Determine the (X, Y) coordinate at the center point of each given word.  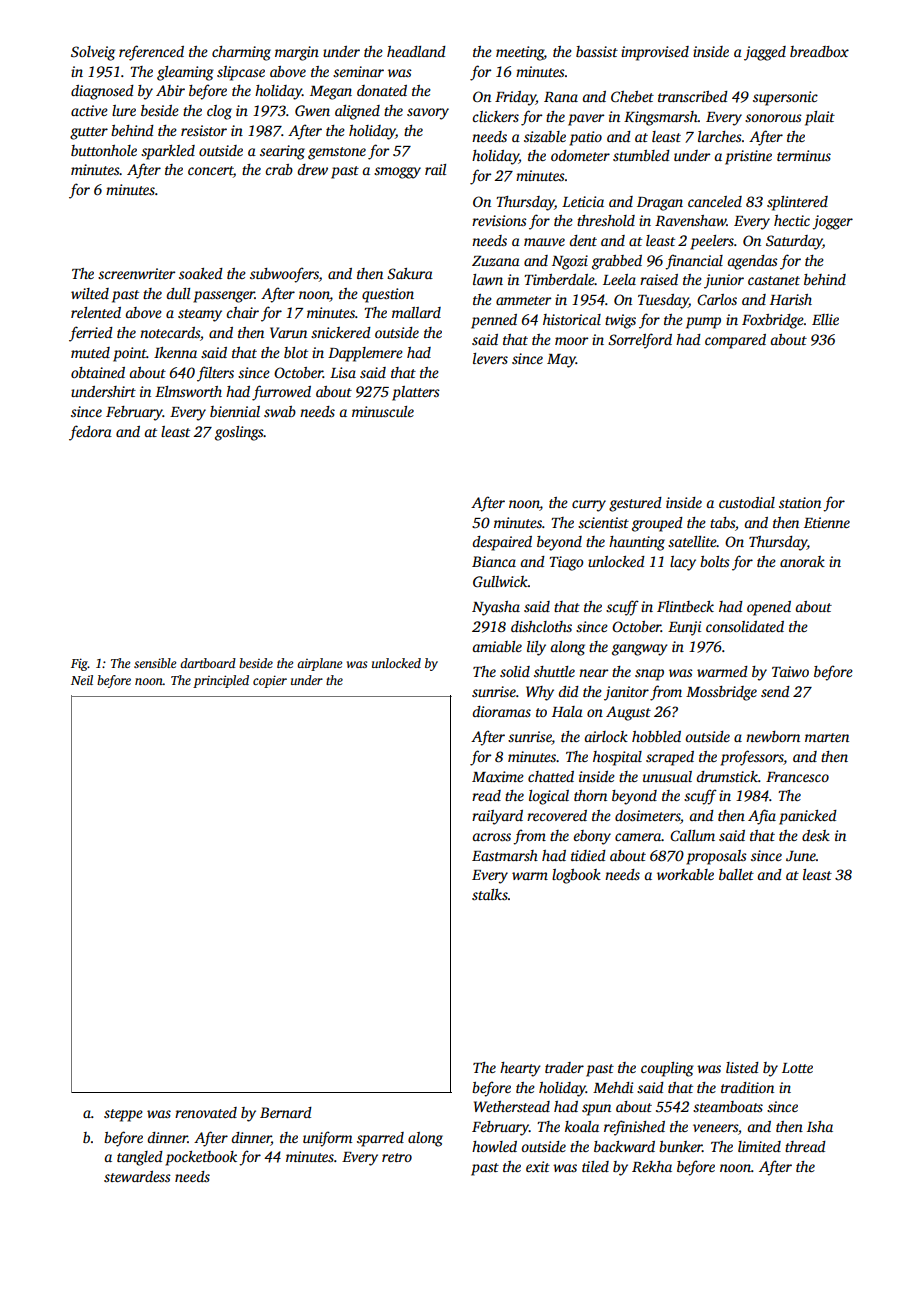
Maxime (498, 776)
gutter (89, 133)
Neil (82, 680)
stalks (490, 894)
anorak (802, 561)
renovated (206, 1112)
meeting (520, 53)
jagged (765, 53)
